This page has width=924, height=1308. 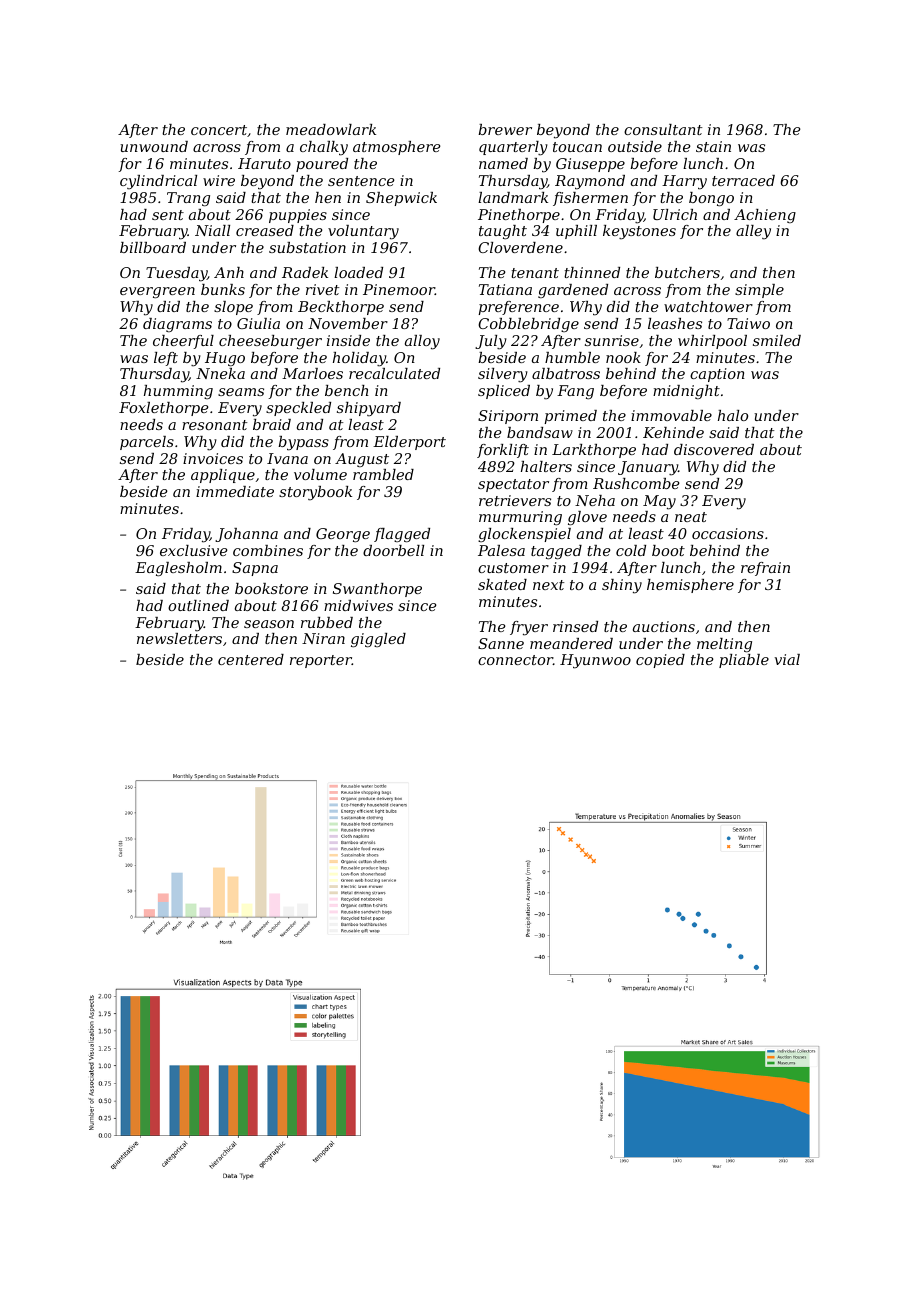 What do you see at coordinates (515, 660) in the page?
I see `connector` at bounding box center [515, 660].
